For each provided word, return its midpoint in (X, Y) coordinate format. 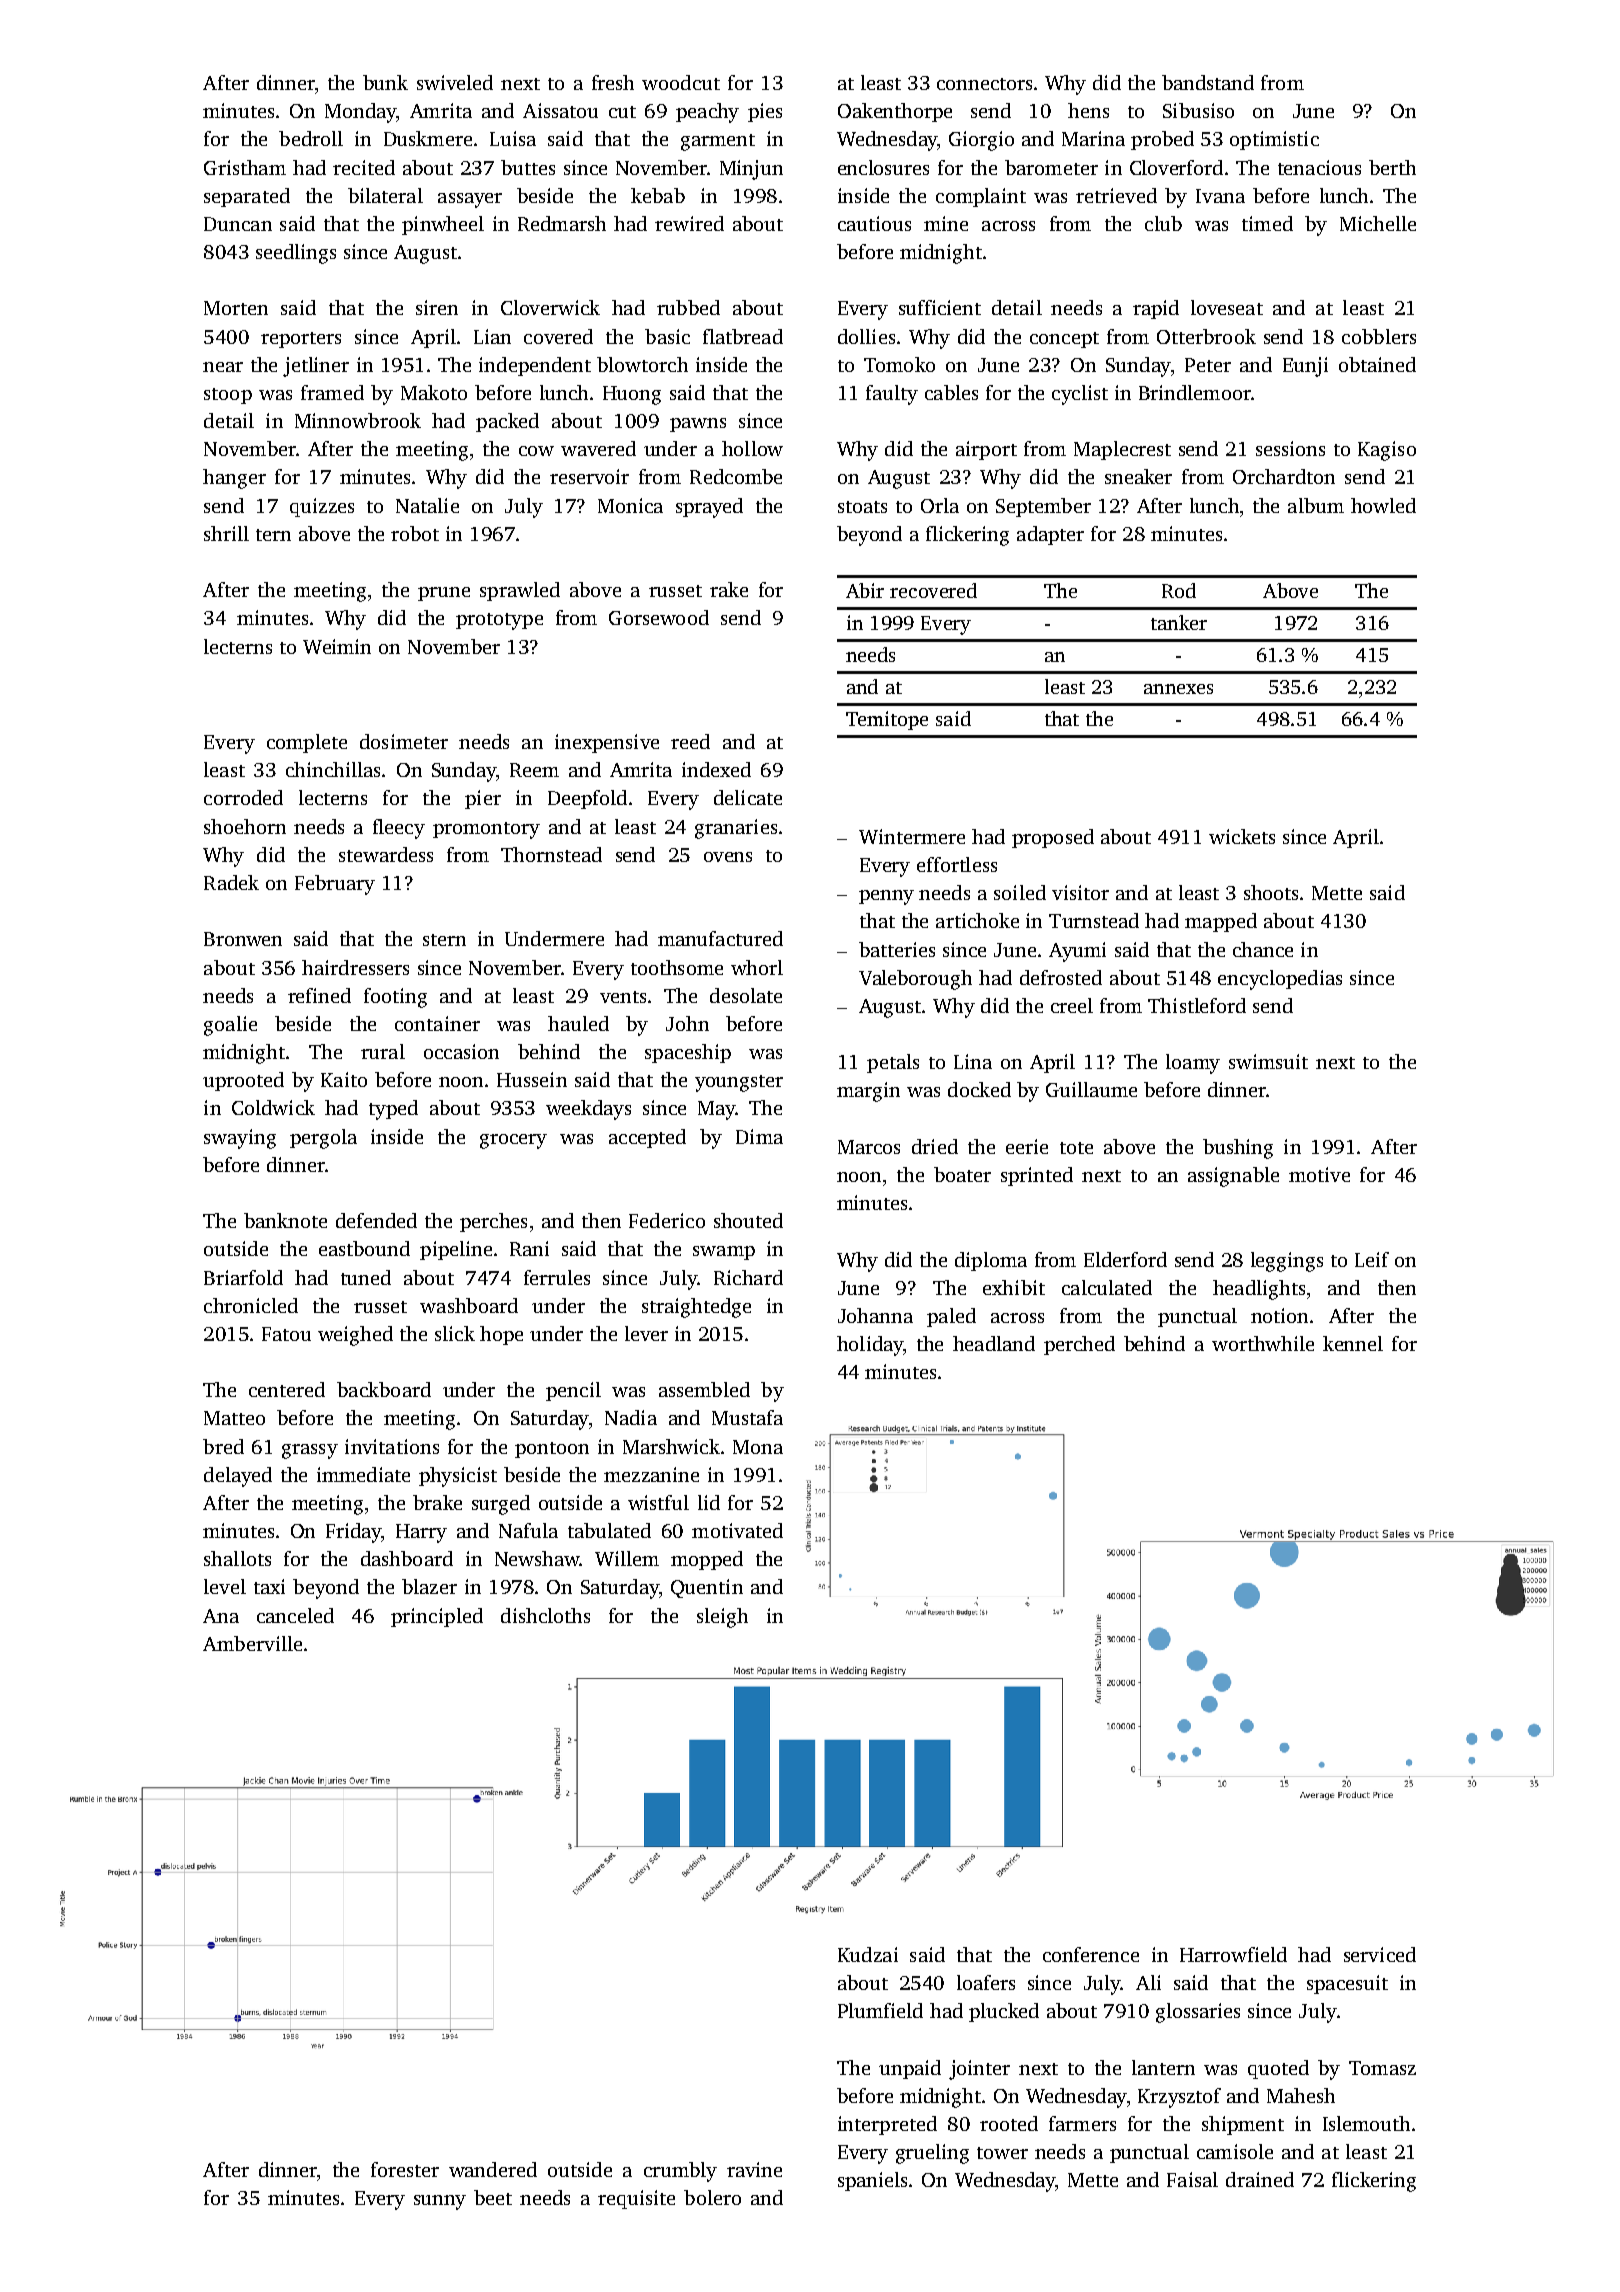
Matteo (234, 1418)
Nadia (631, 1417)
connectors (984, 84)
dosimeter (404, 741)
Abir (865, 590)
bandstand (1208, 82)
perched (1079, 1345)
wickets (1242, 836)
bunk (385, 82)
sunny (440, 2202)
